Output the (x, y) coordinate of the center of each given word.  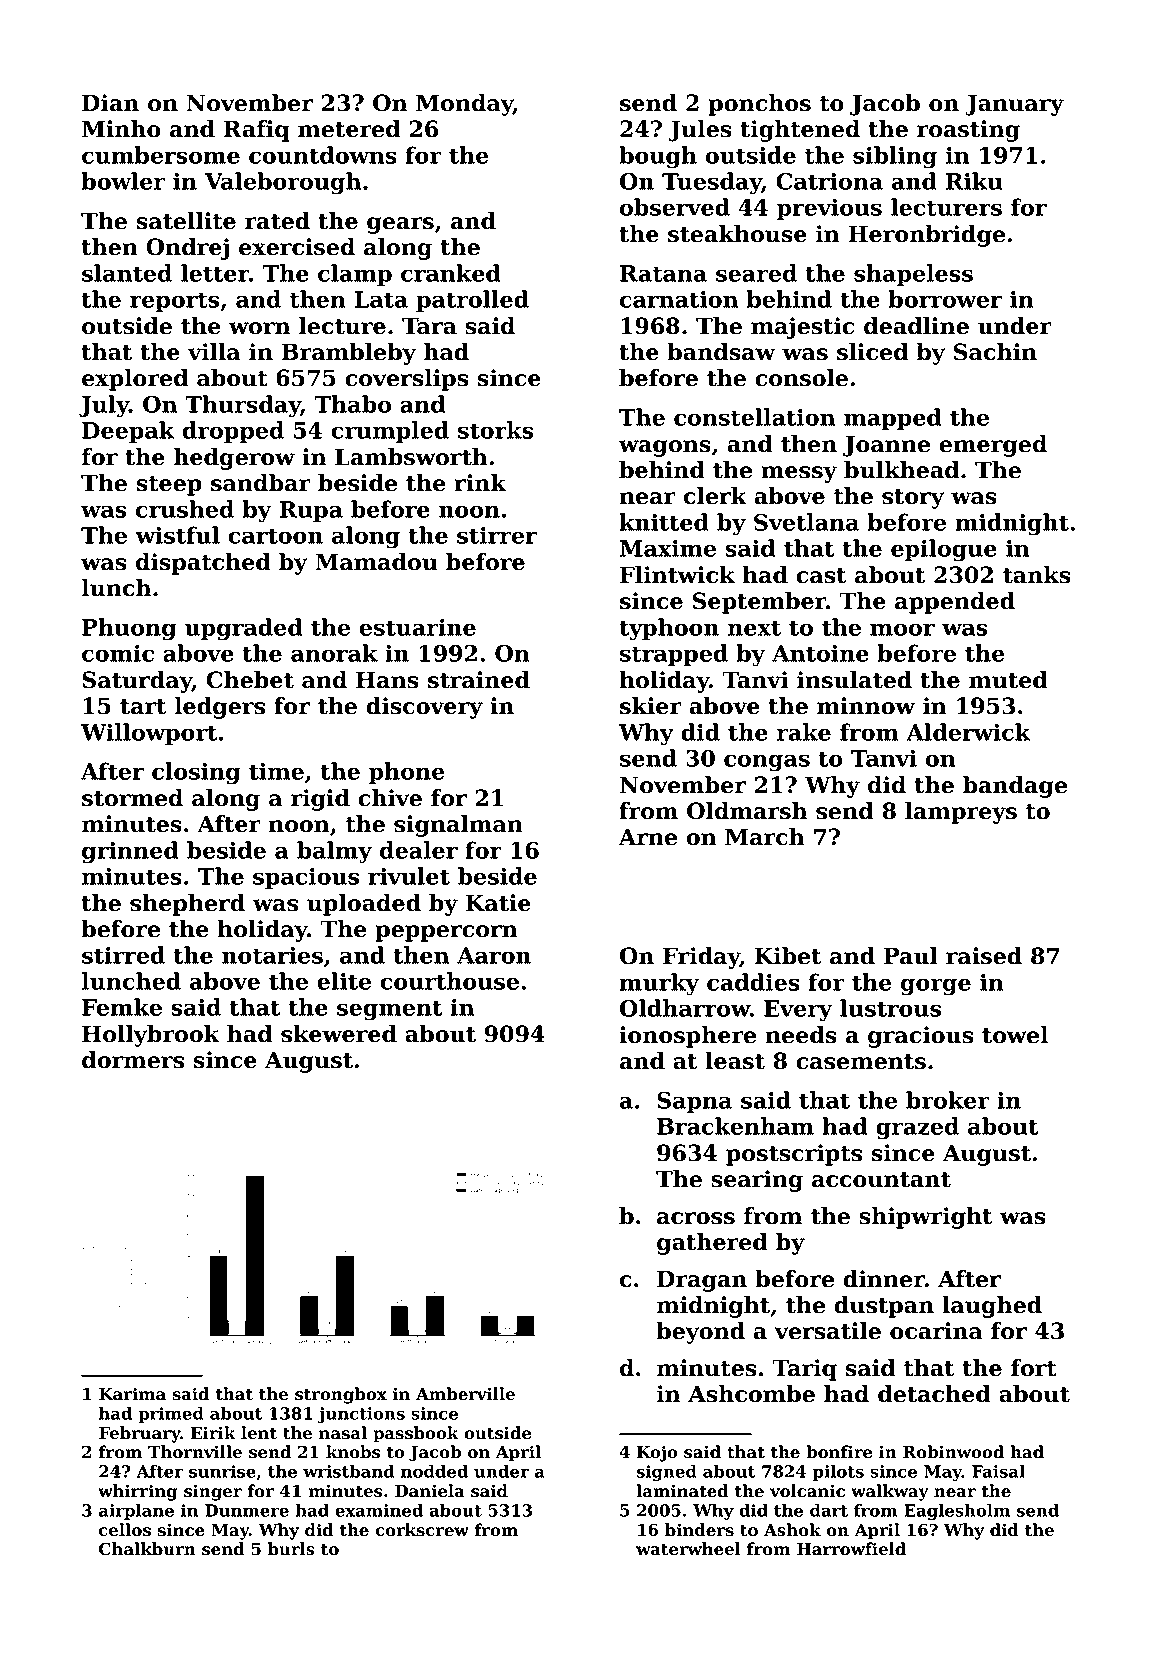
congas (767, 763)
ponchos (759, 105)
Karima (132, 1394)
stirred (123, 955)
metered (349, 129)
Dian (110, 103)
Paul (911, 956)
